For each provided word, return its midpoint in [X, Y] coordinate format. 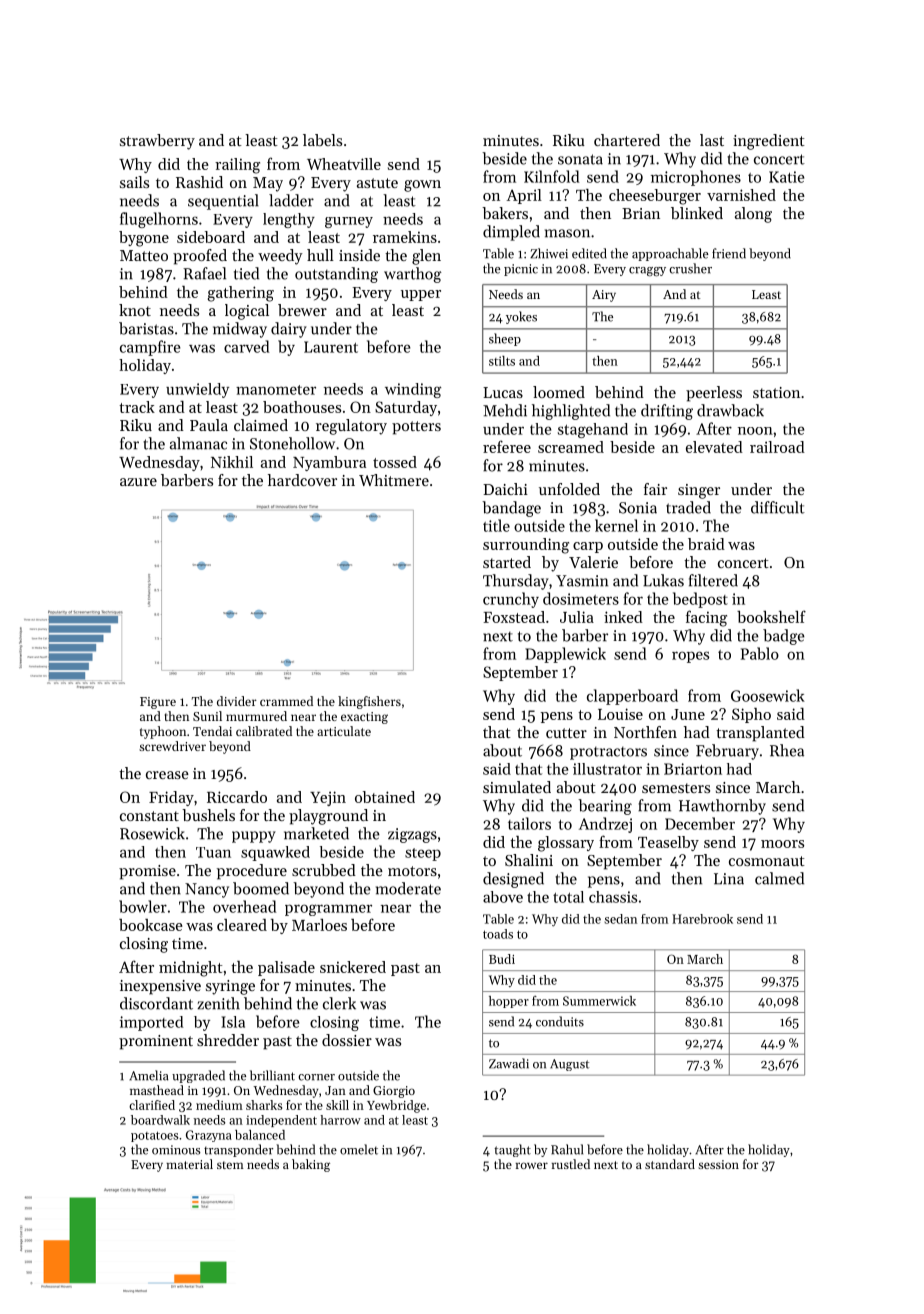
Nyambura [329, 463]
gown [422, 186]
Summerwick [599, 1001]
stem [230, 1165]
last [712, 140]
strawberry [157, 142]
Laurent [331, 347]
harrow [340, 1120]
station [776, 392]
